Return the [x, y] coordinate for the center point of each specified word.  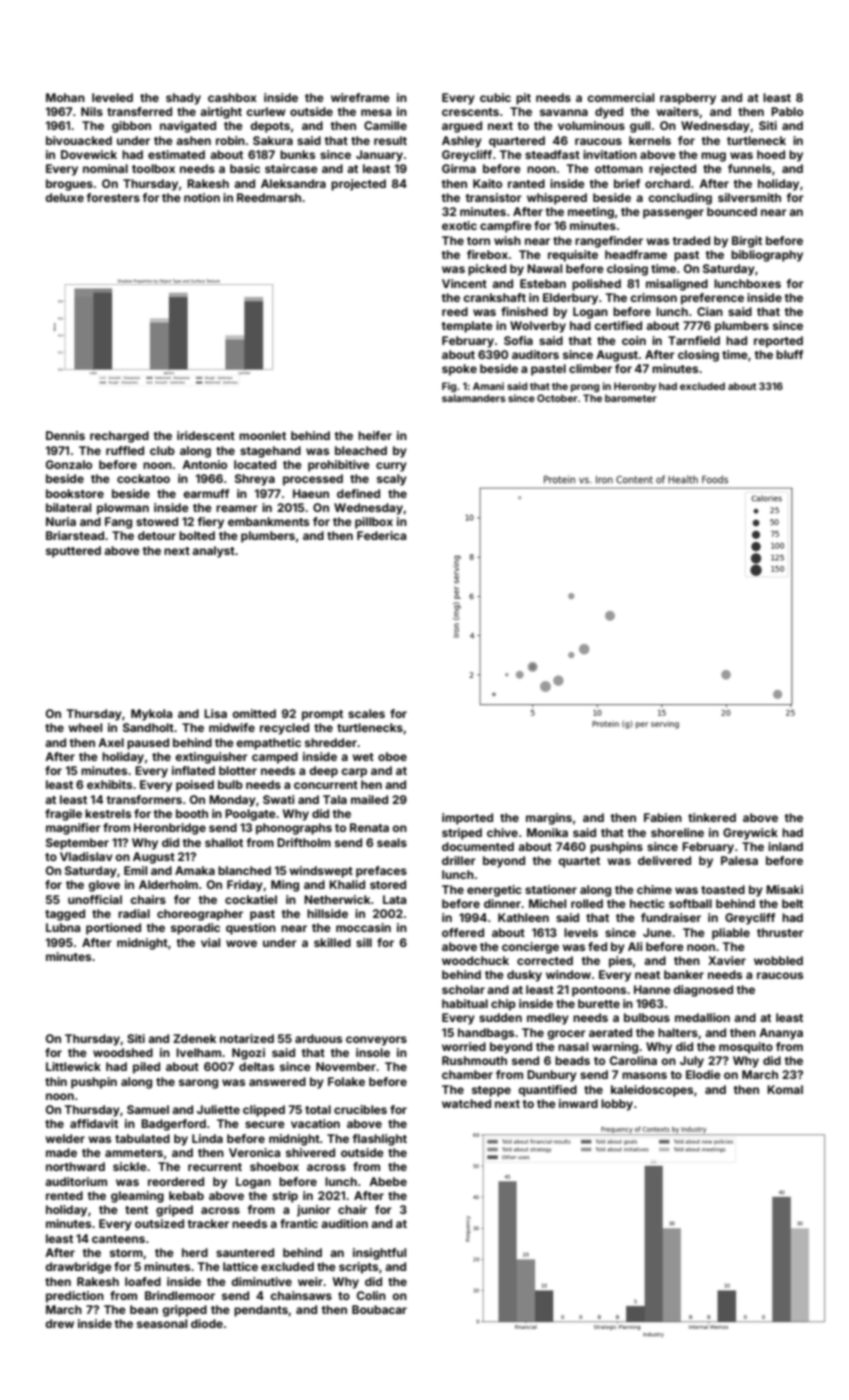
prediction [75, 1297]
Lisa [215, 713]
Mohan [65, 97]
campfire [506, 227]
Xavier [727, 960]
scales [366, 713]
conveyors [376, 1041]
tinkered [712, 817]
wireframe [360, 97]
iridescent [206, 435]
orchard [667, 183]
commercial [620, 97]
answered [277, 1081]
